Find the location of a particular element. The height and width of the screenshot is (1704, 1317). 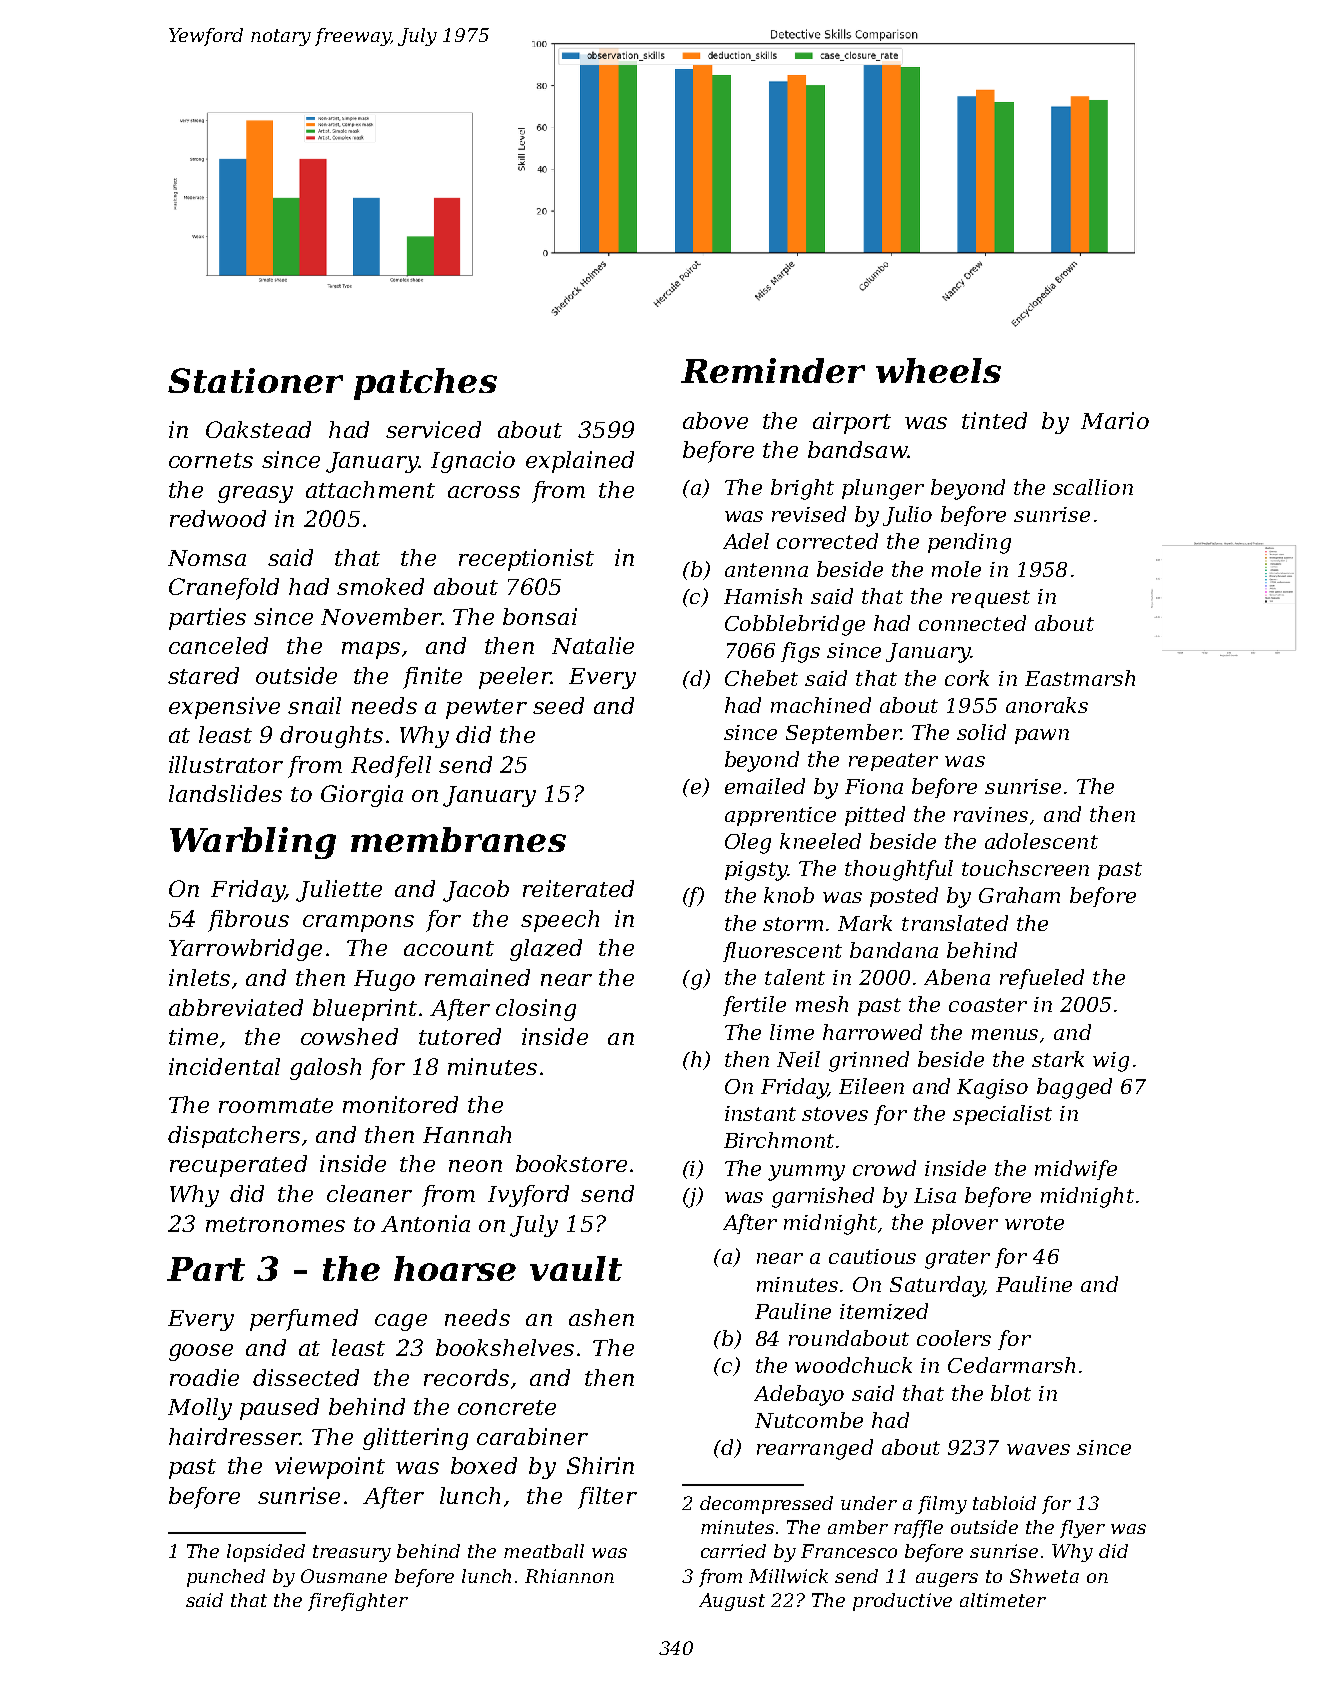

perfumed is located at coordinates (304, 1320).
